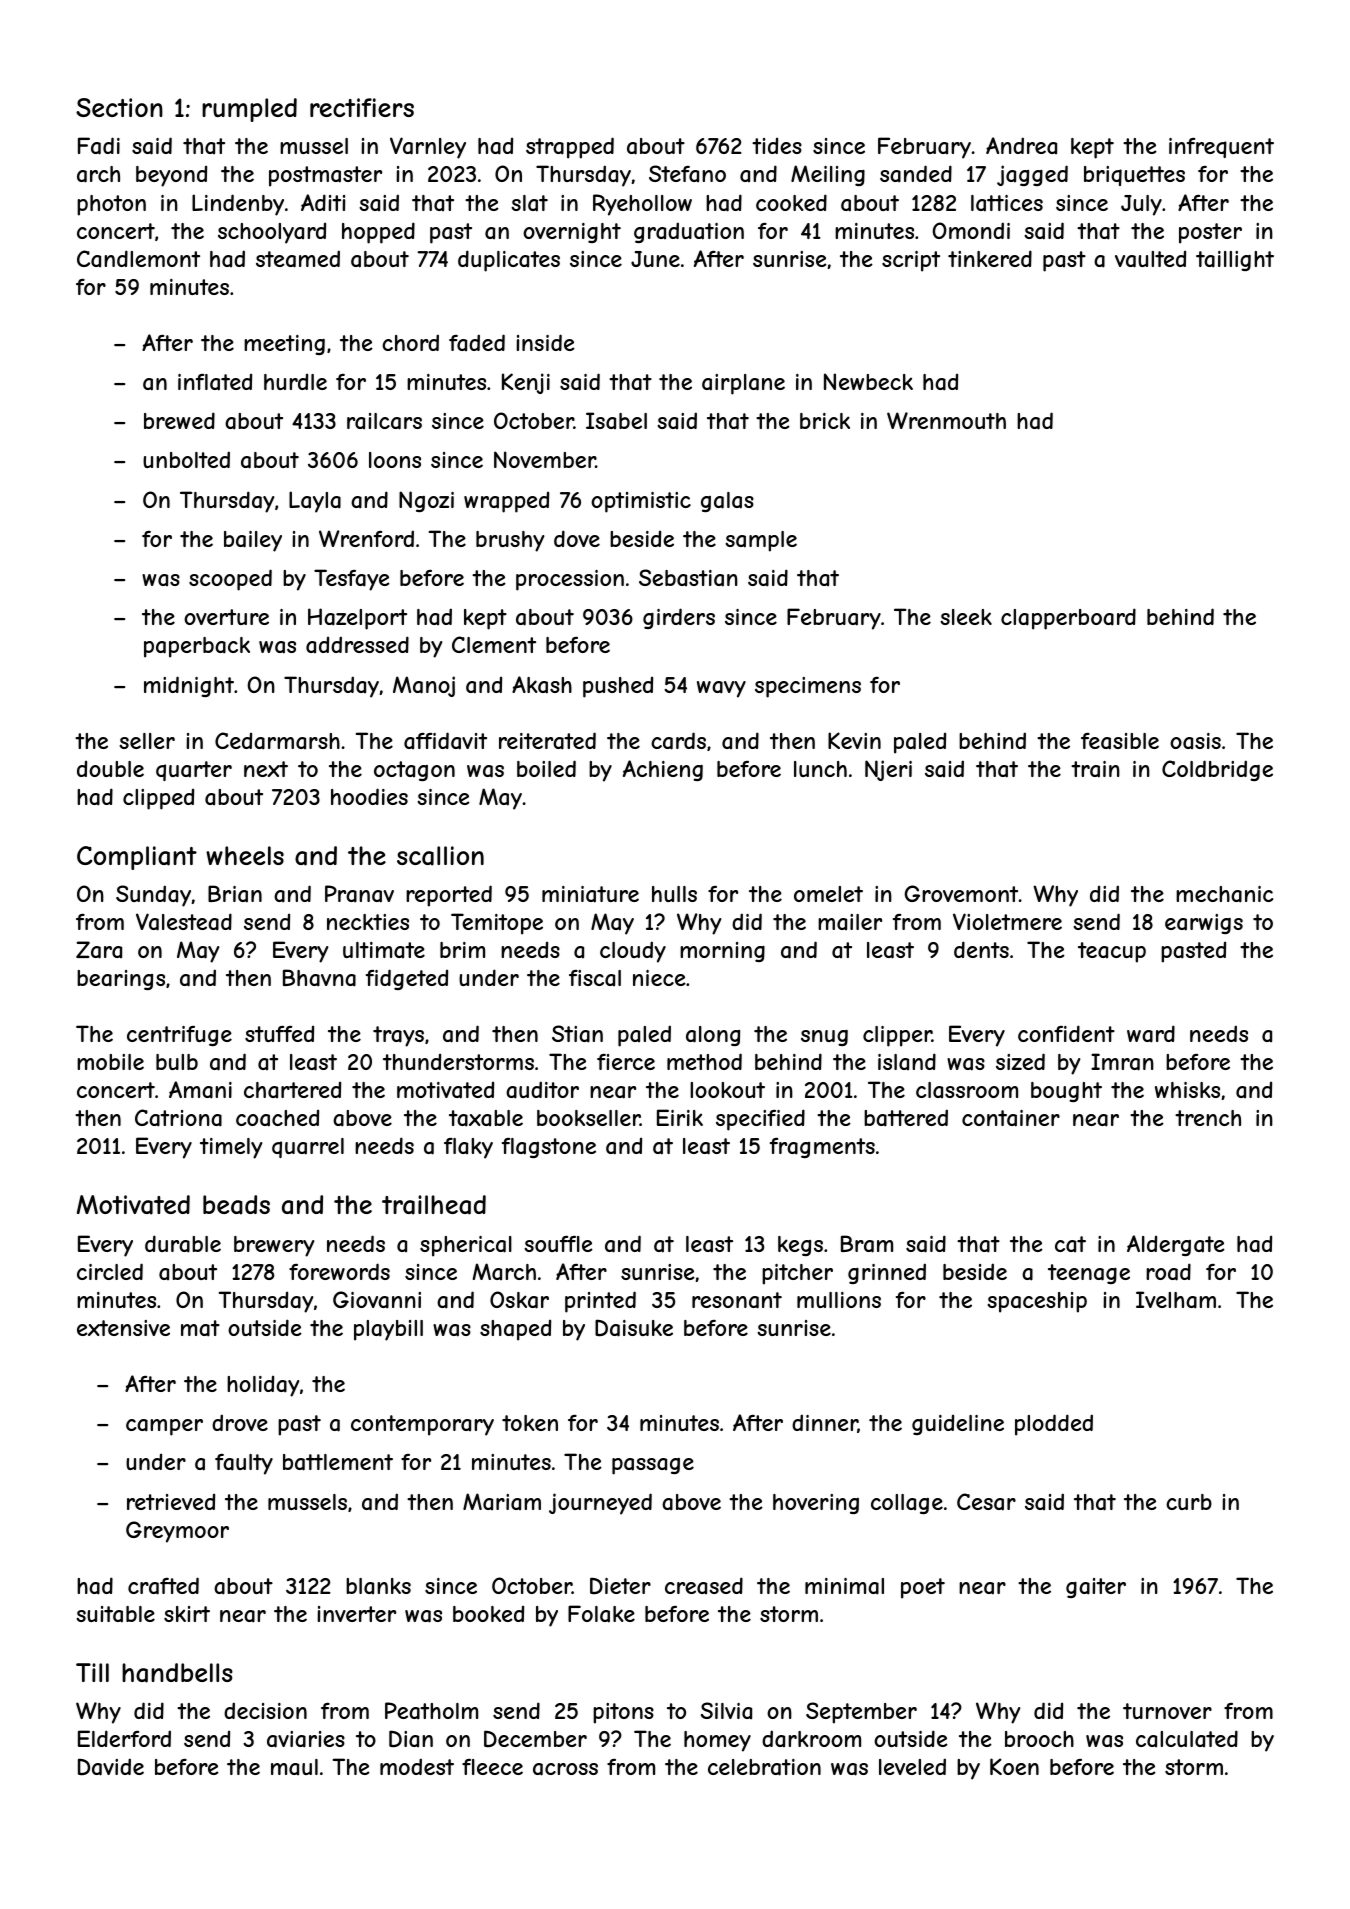 This screenshot has width=1350, height=1909. What do you see at coordinates (274, 1246) in the screenshot?
I see `brewery` at bounding box center [274, 1246].
